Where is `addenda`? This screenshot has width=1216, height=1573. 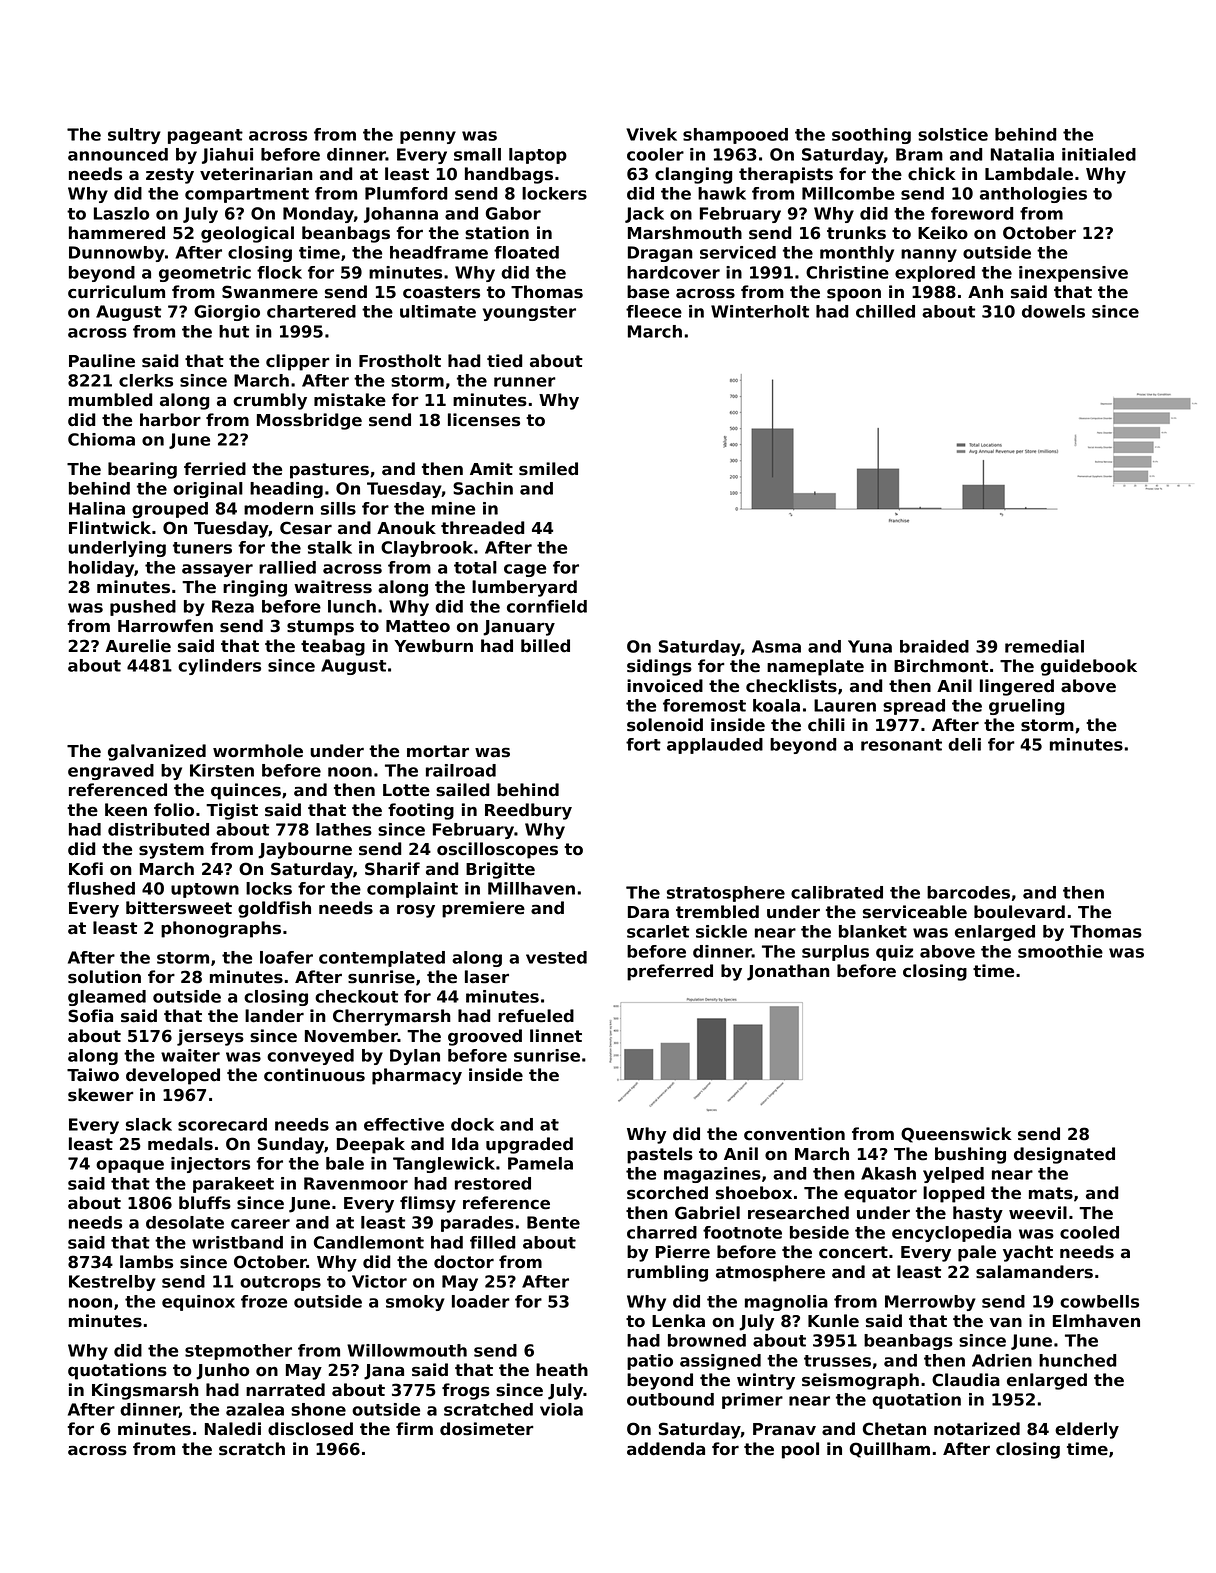
addenda is located at coordinates (666, 1449).
